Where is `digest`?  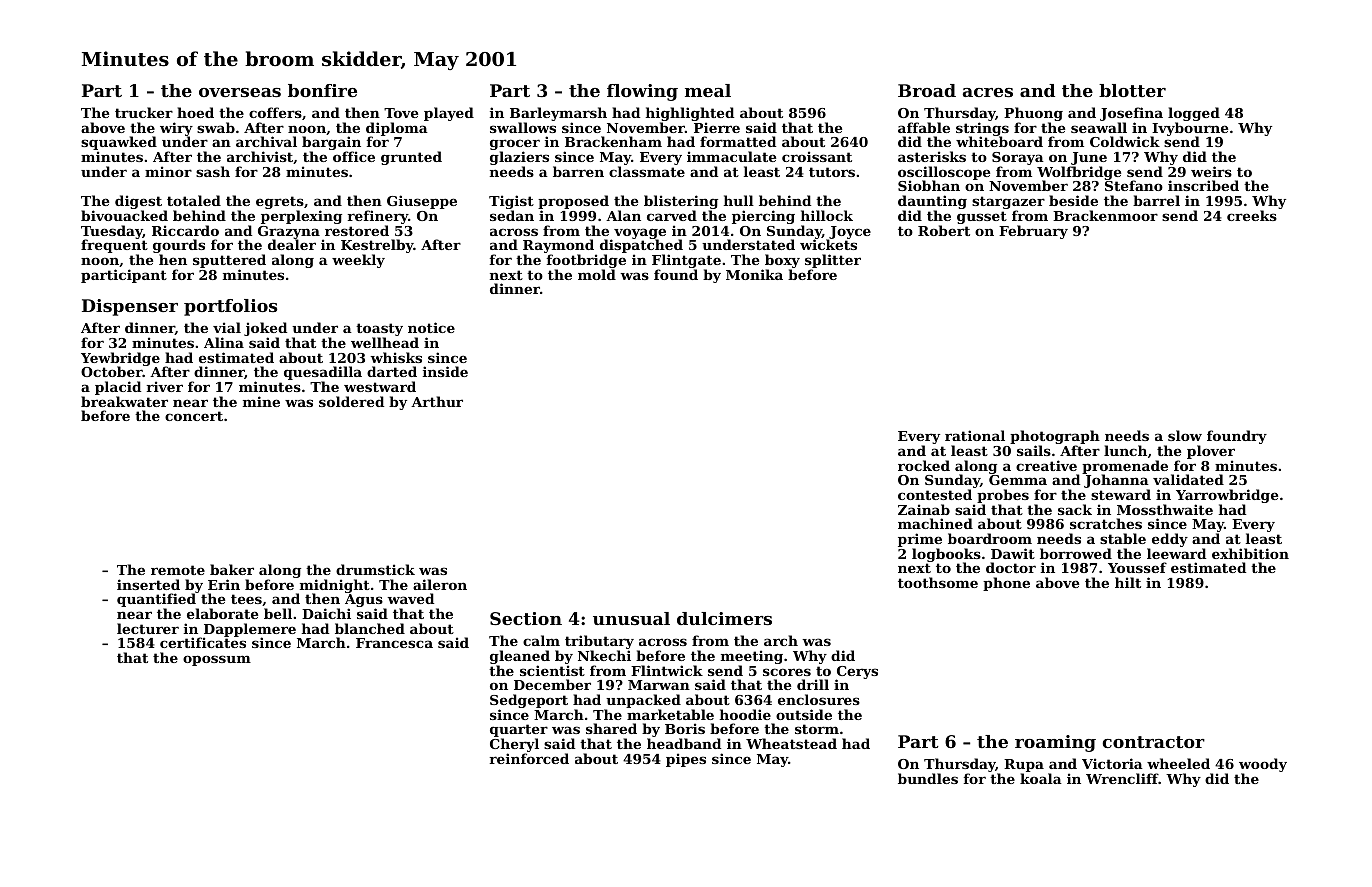
digest is located at coordinates (138, 202).
